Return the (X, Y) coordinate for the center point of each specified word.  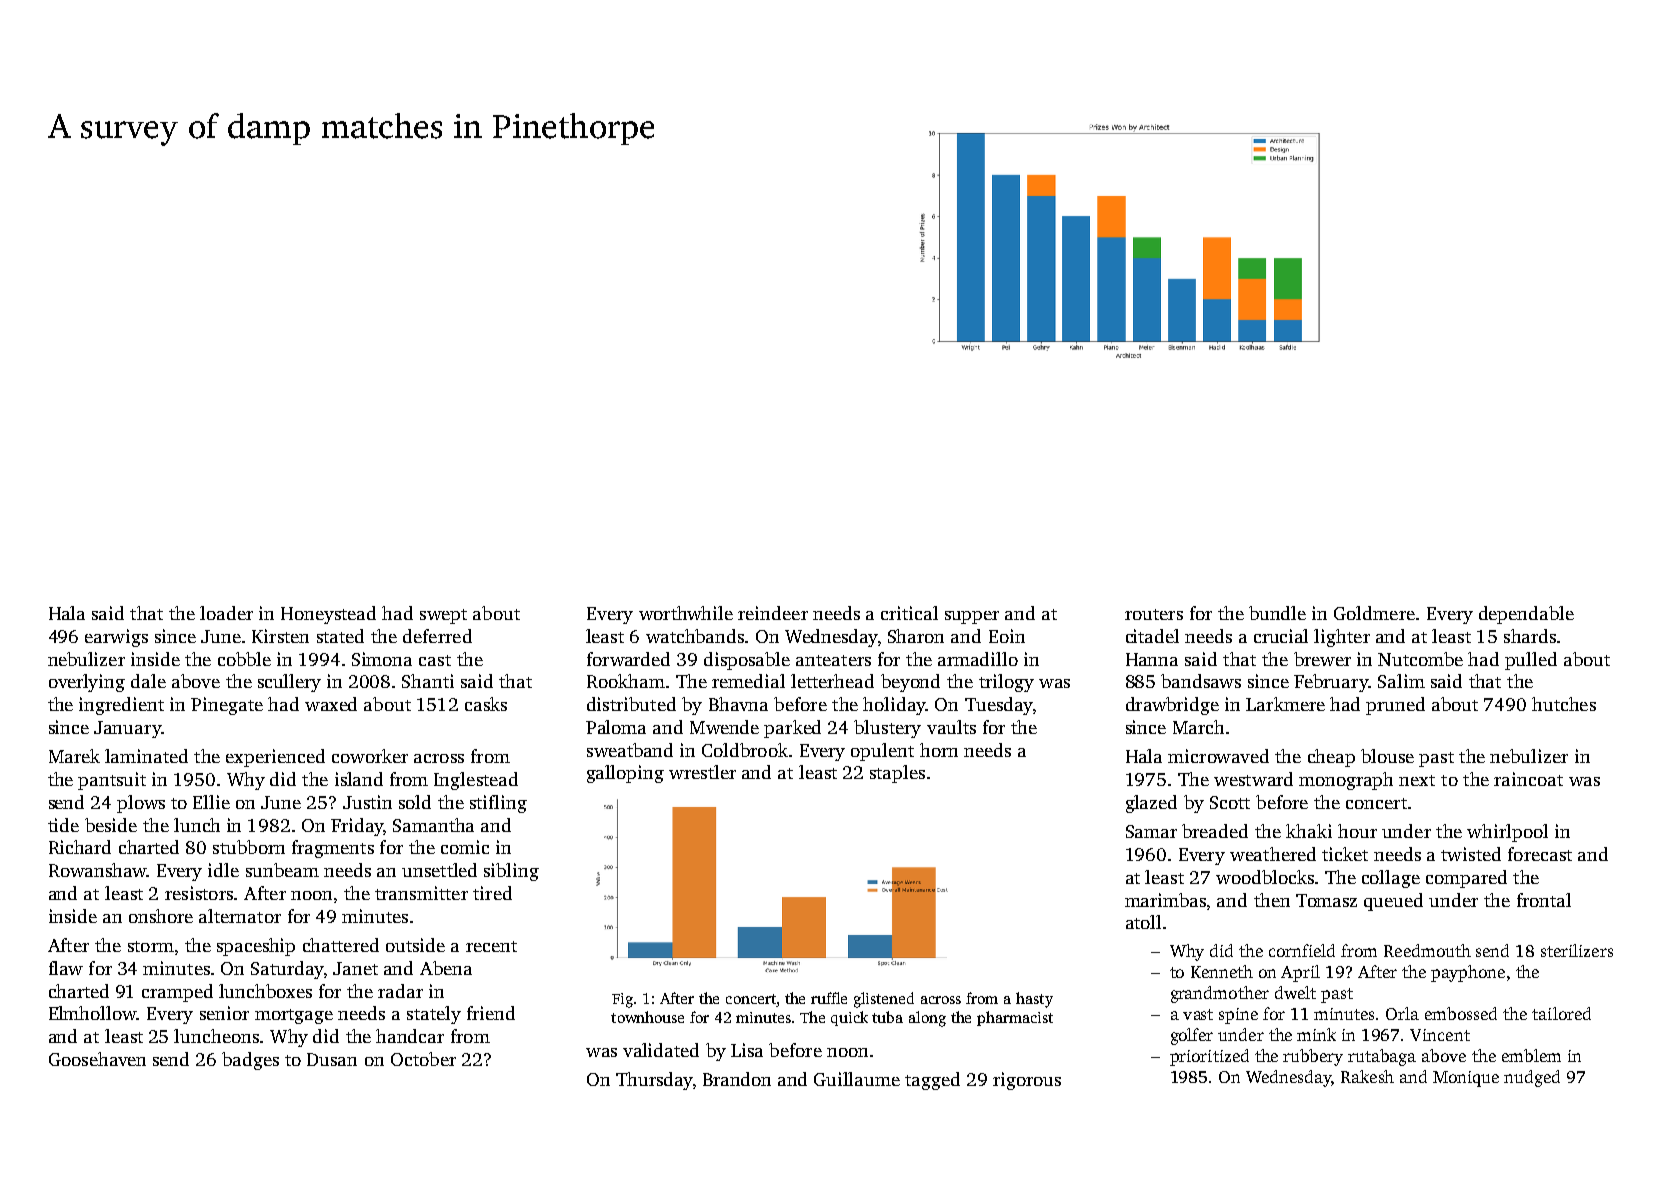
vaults (951, 727)
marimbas (1165, 900)
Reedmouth (1427, 950)
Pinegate (227, 706)
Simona (382, 659)
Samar (1151, 831)
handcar (410, 1036)
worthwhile (686, 613)
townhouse (647, 1017)
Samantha (433, 825)
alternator (240, 916)
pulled (1531, 661)
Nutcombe (1420, 659)
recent (491, 946)
